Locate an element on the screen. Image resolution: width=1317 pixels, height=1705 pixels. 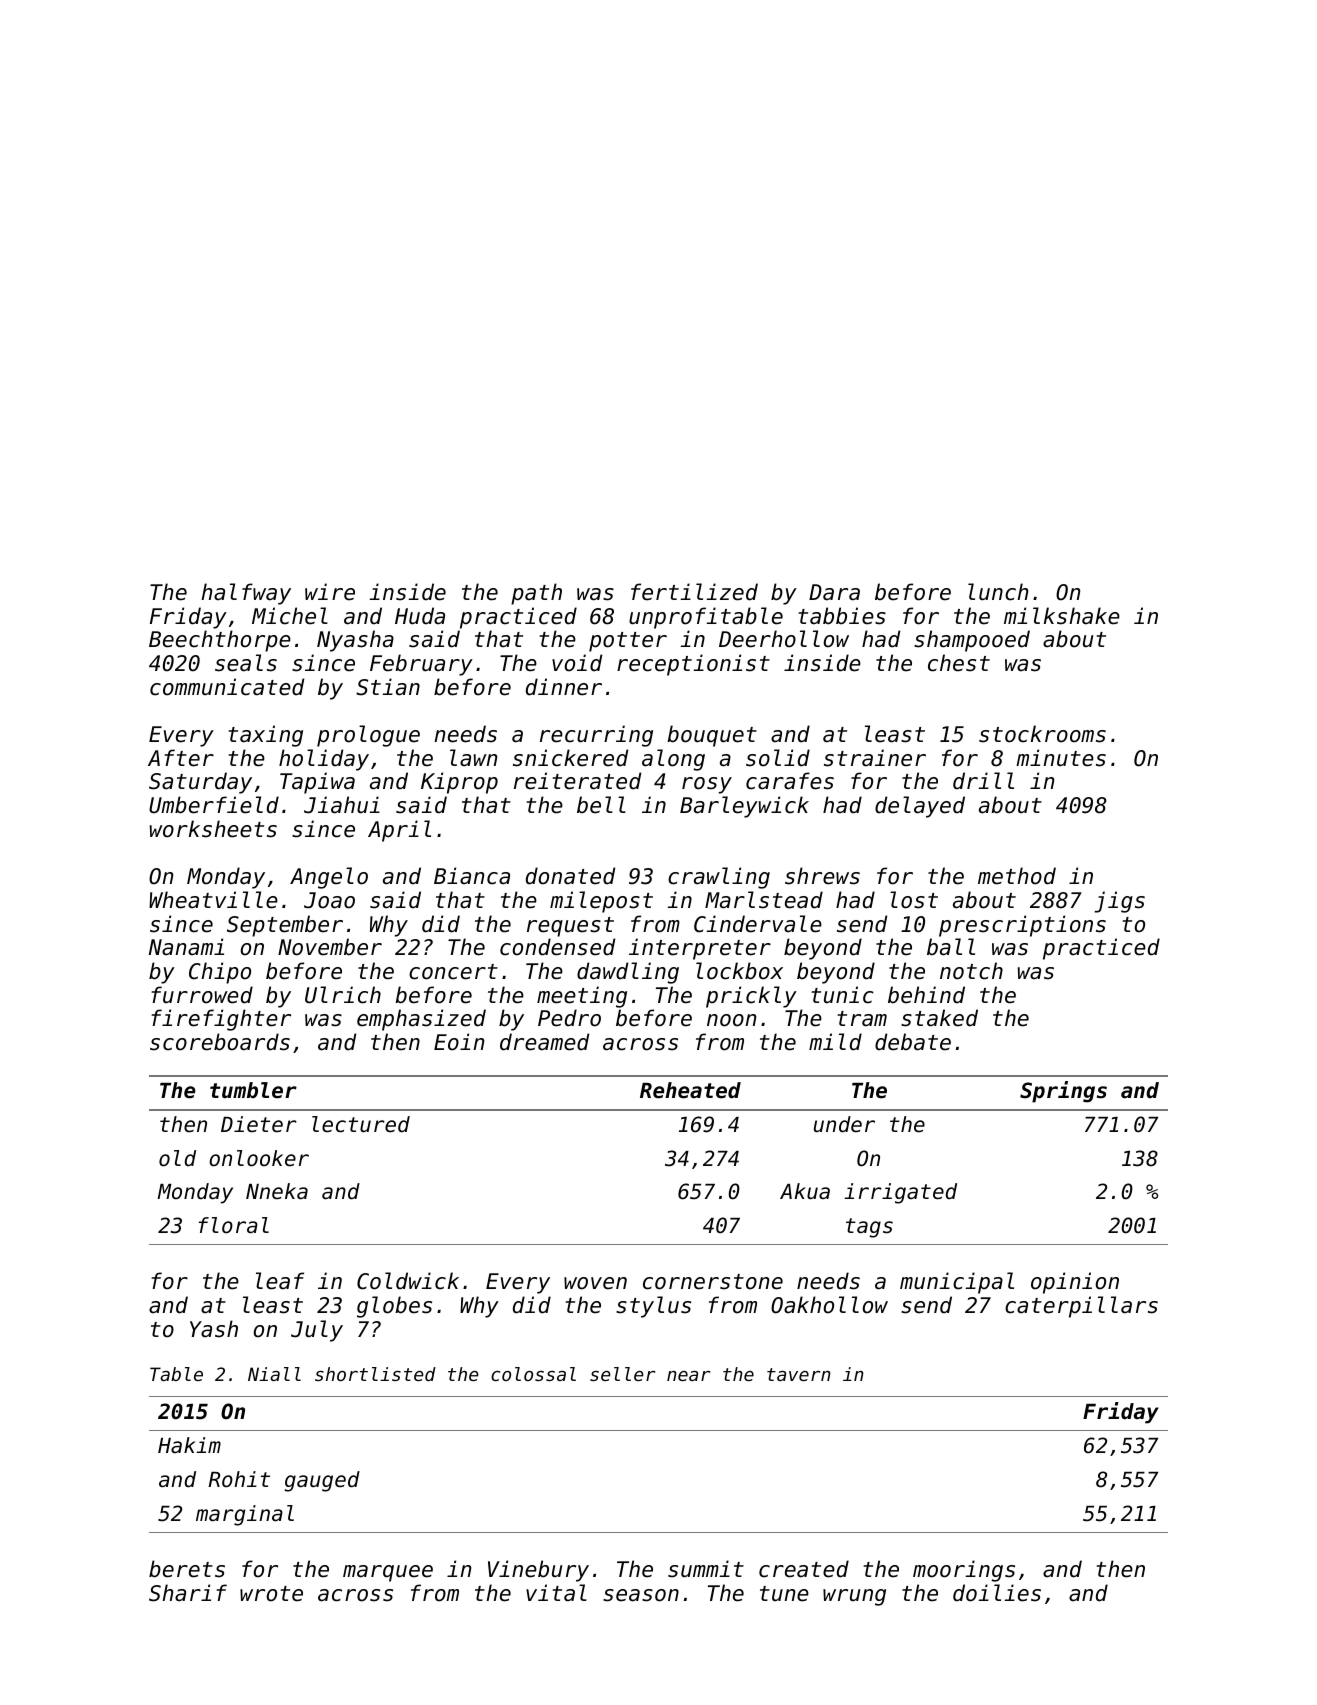
Vinebury is located at coordinates (538, 1571).
